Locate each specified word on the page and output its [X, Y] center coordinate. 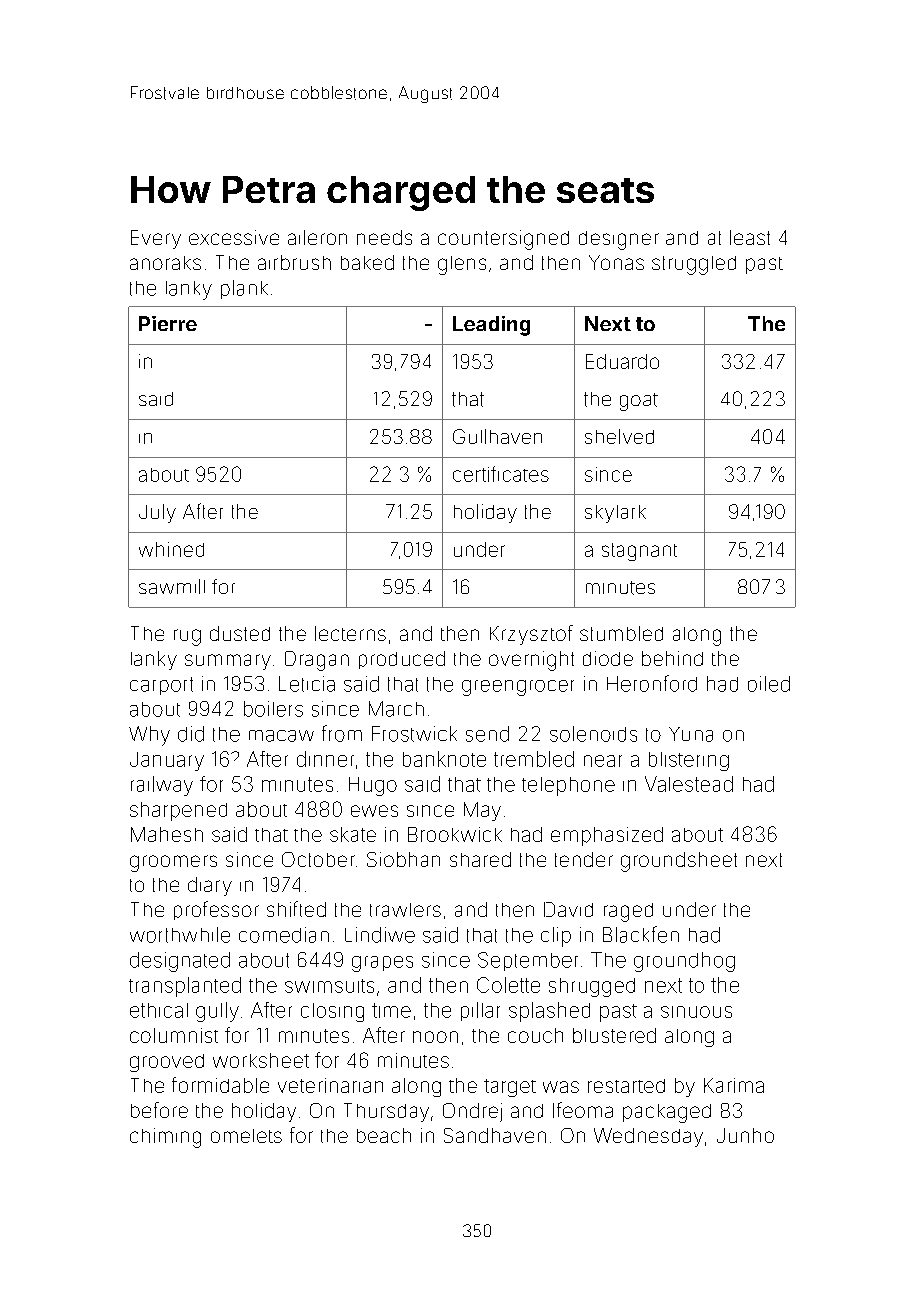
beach [384, 1135]
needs [384, 237]
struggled [694, 265]
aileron [317, 237]
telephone [568, 786]
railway [162, 786]
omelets [246, 1136]
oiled [769, 684]
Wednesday [648, 1137]
